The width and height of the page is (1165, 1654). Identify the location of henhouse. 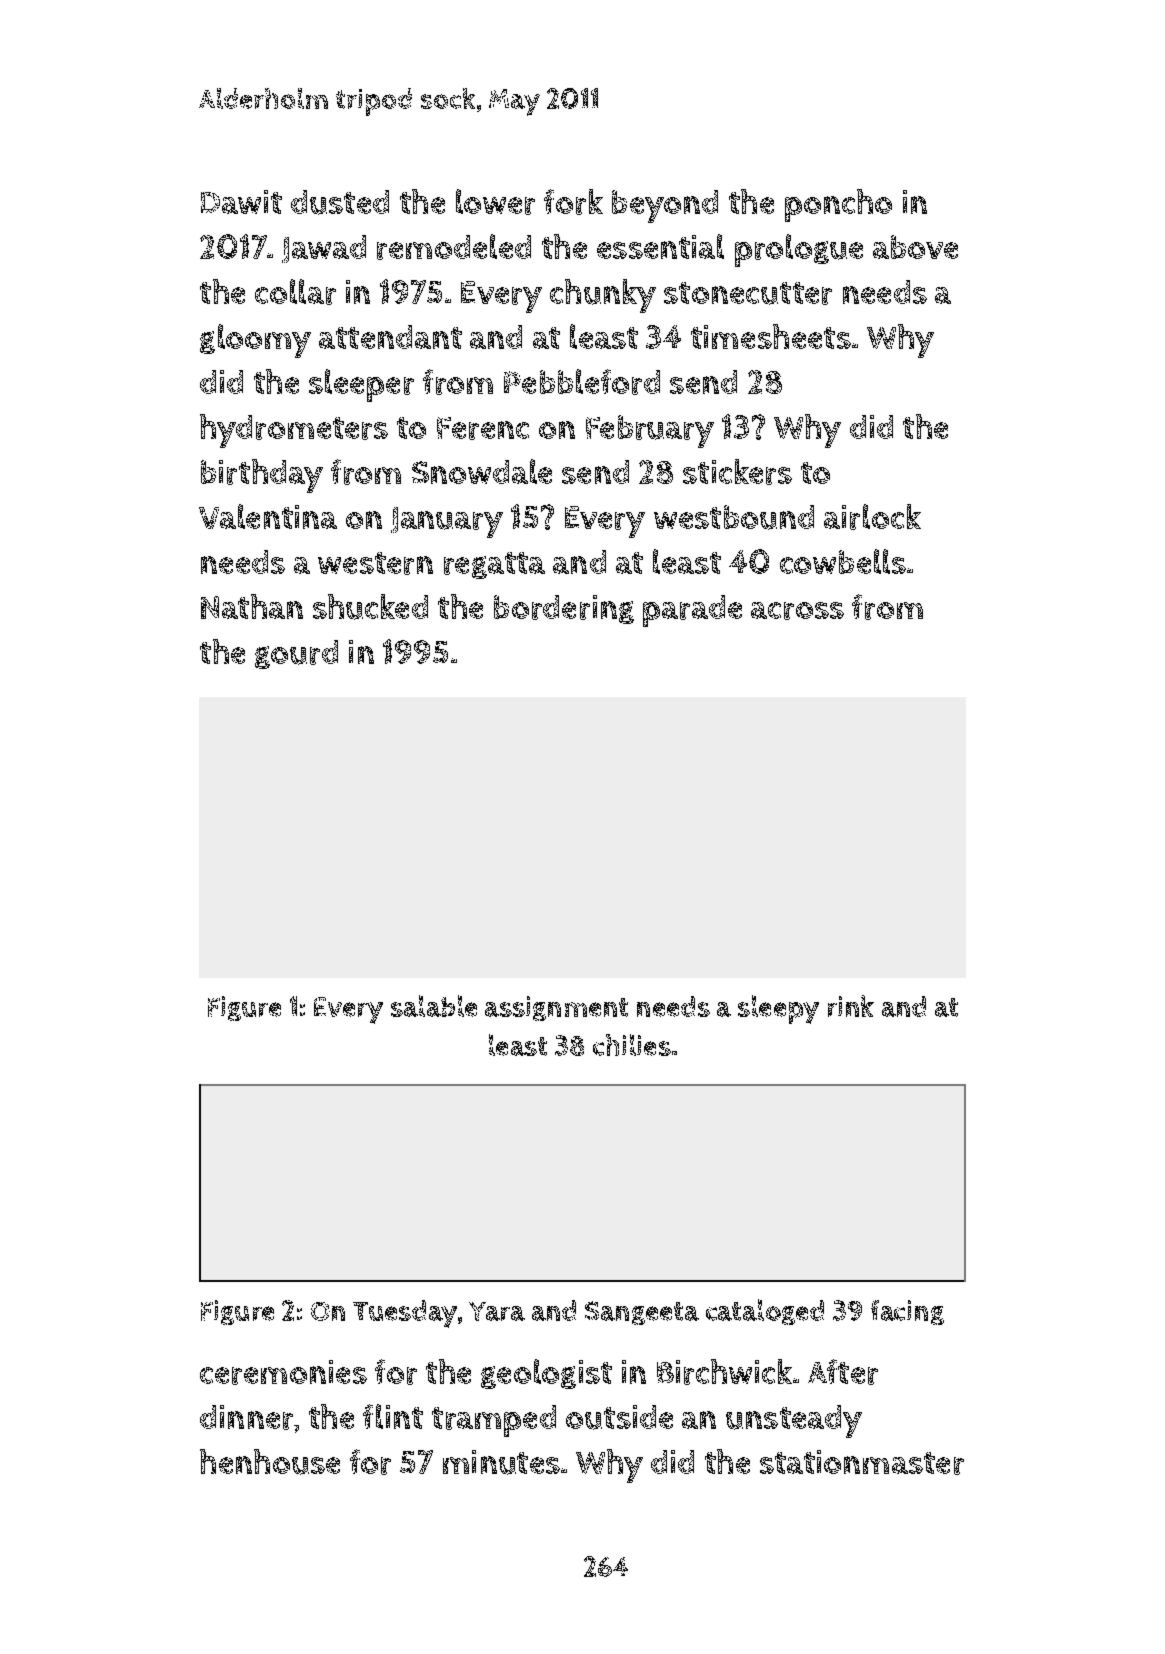
(270, 1462).
